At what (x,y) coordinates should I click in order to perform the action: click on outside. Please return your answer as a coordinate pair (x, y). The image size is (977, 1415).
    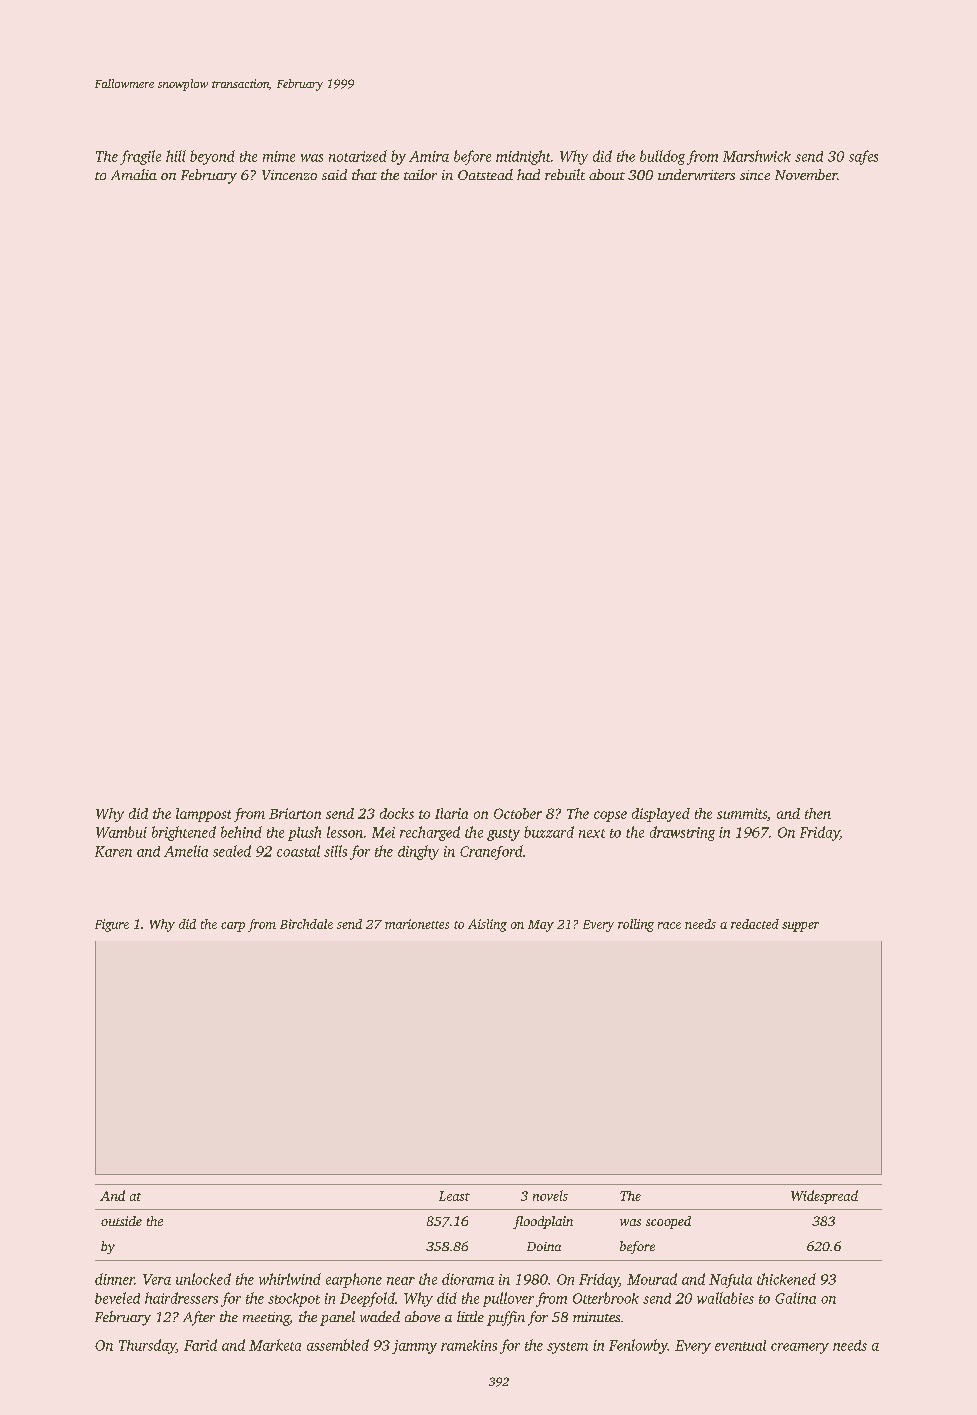
    Looking at the image, I should click on (121, 1221).
